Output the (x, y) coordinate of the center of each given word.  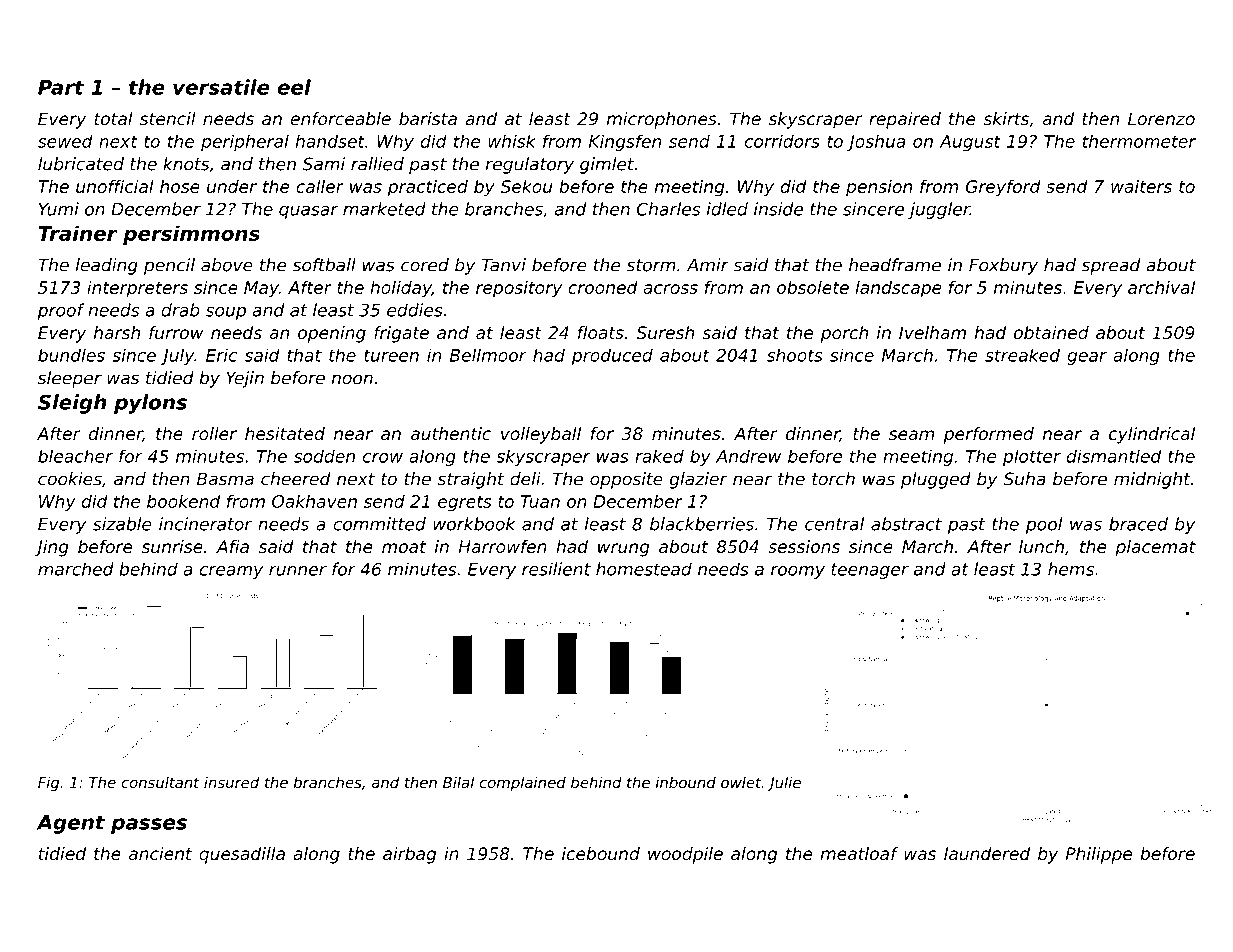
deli (525, 479)
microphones (662, 120)
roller (214, 433)
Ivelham (932, 332)
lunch (1041, 546)
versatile (221, 87)
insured (232, 782)
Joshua (876, 142)
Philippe (1099, 855)
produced (612, 356)
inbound (686, 782)
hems (1071, 569)
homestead (644, 569)
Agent (71, 824)
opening (332, 334)
